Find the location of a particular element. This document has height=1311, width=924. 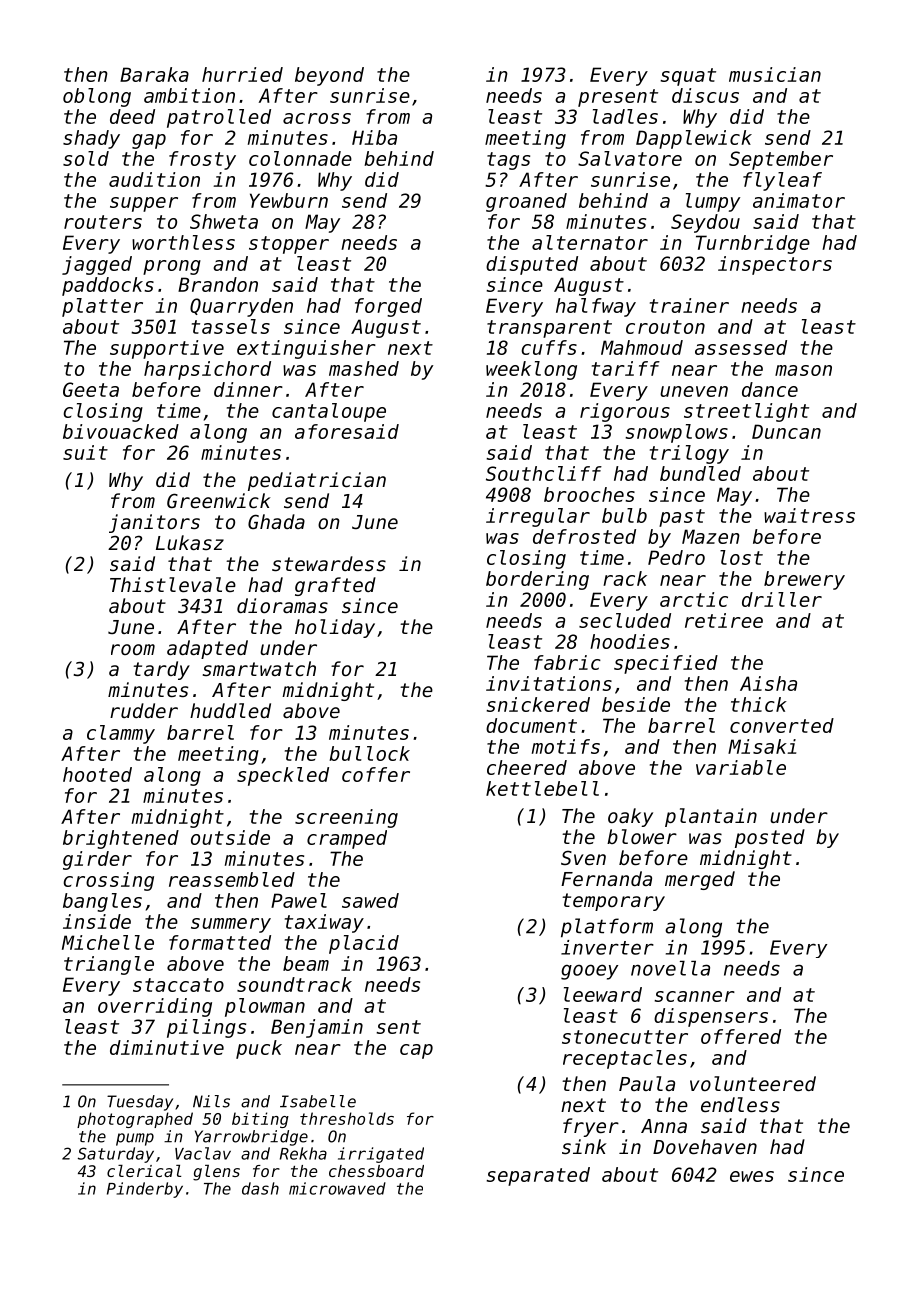

ladles is located at coordinates (625, 116).
